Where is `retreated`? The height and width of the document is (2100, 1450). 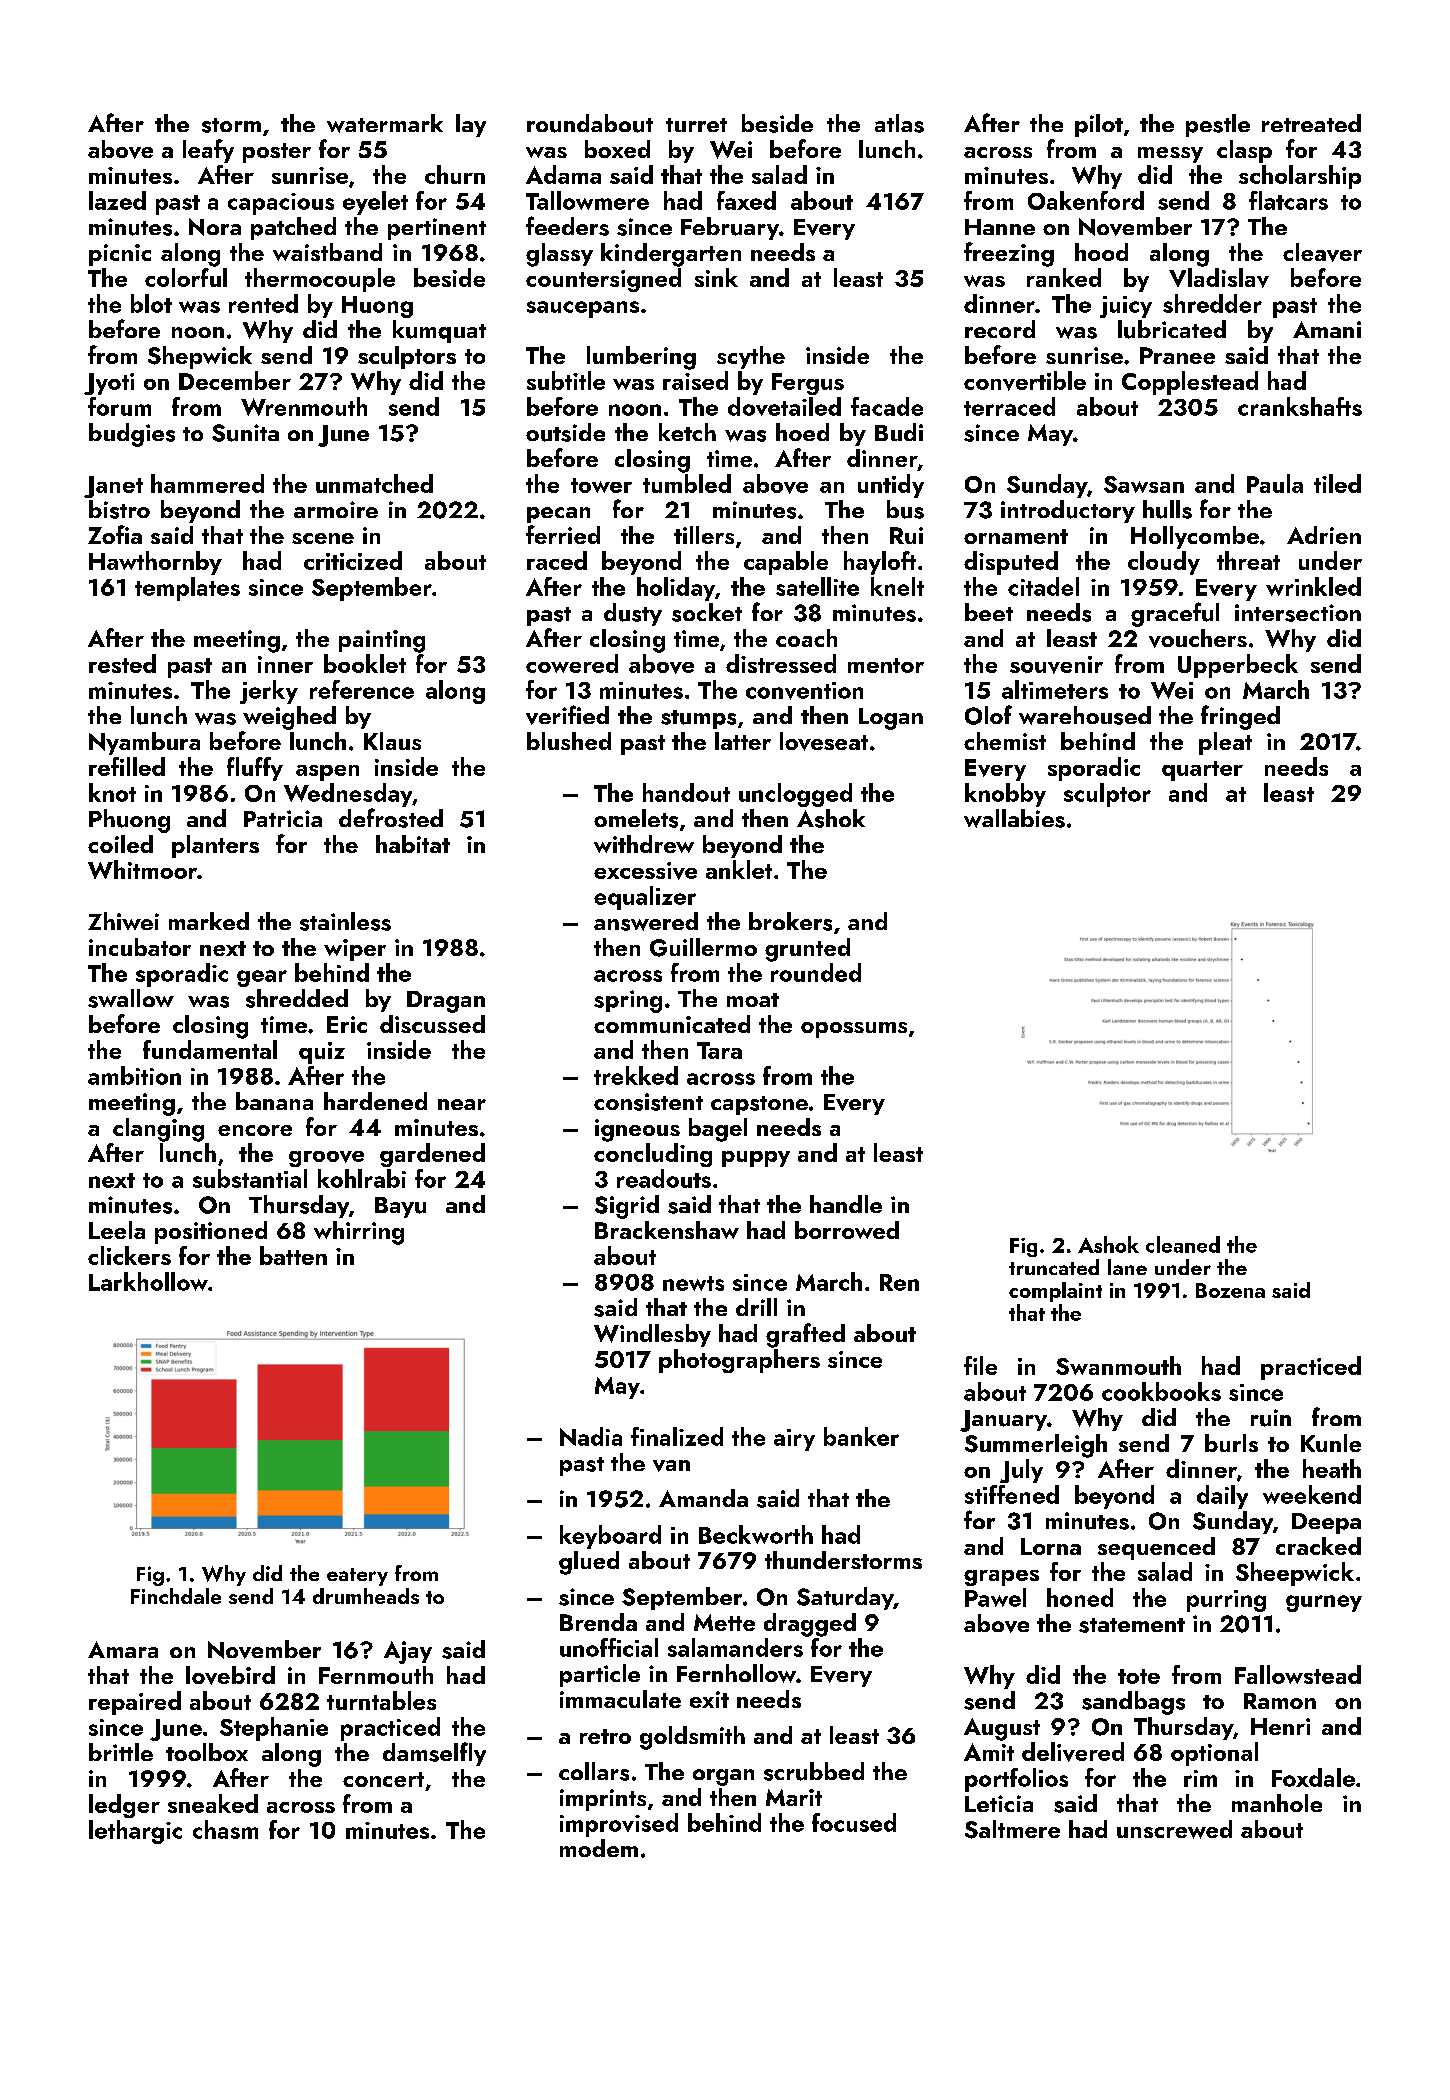 retreated is located at coordinates (1311, 123).
